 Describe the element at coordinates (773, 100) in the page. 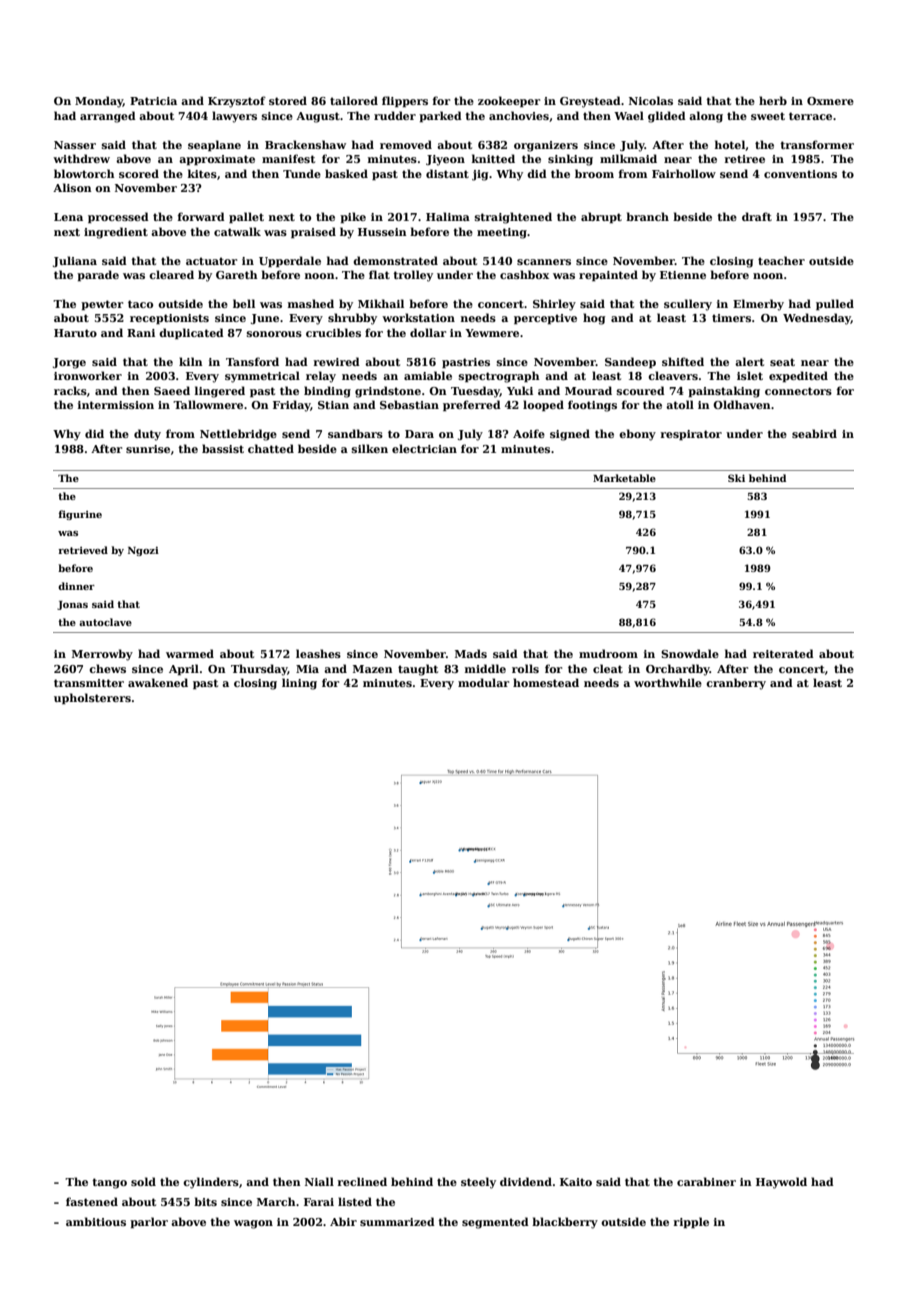

I see `herb` at that location.
